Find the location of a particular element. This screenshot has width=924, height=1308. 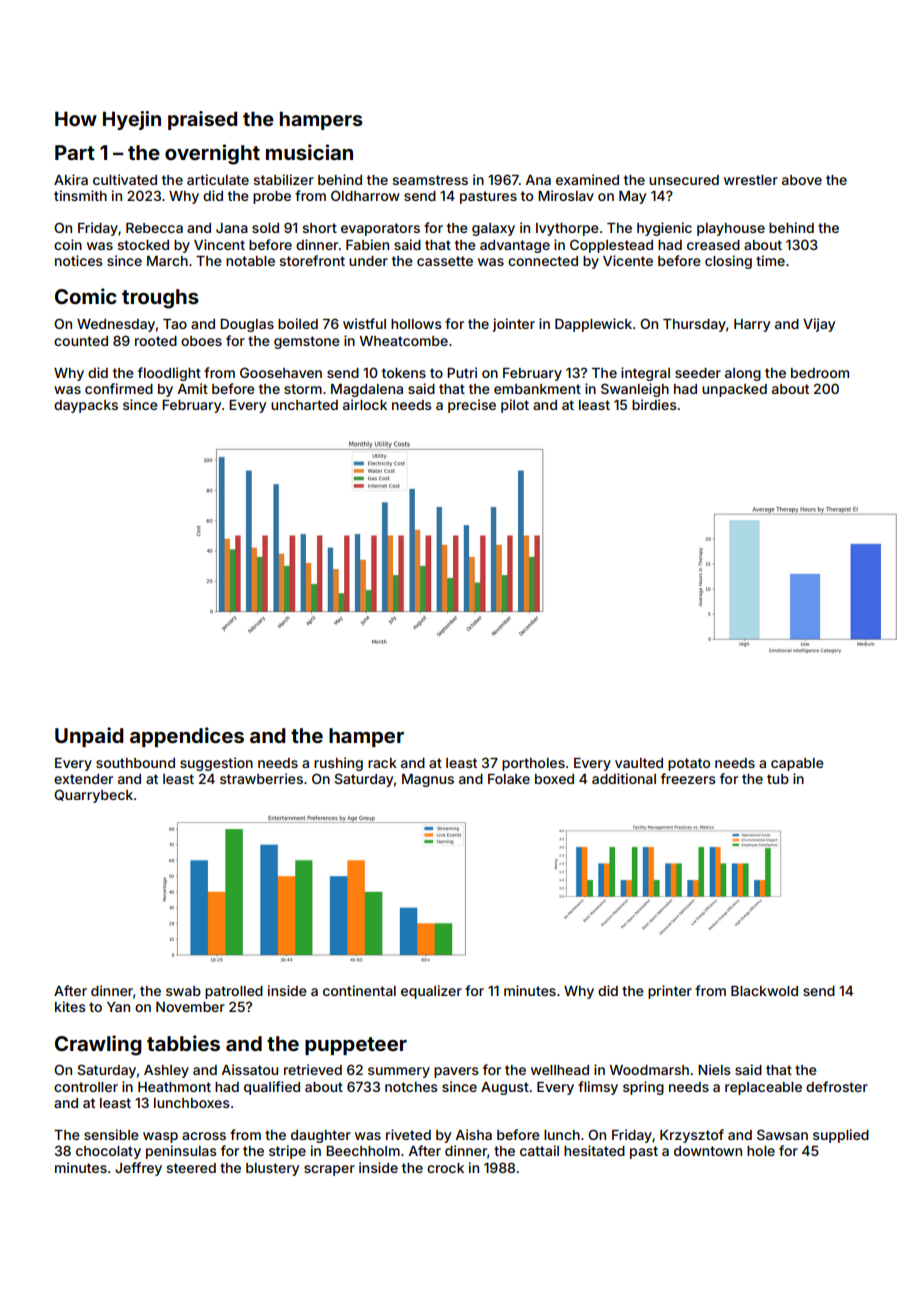

appendices is located at coordinates (187, 737).
